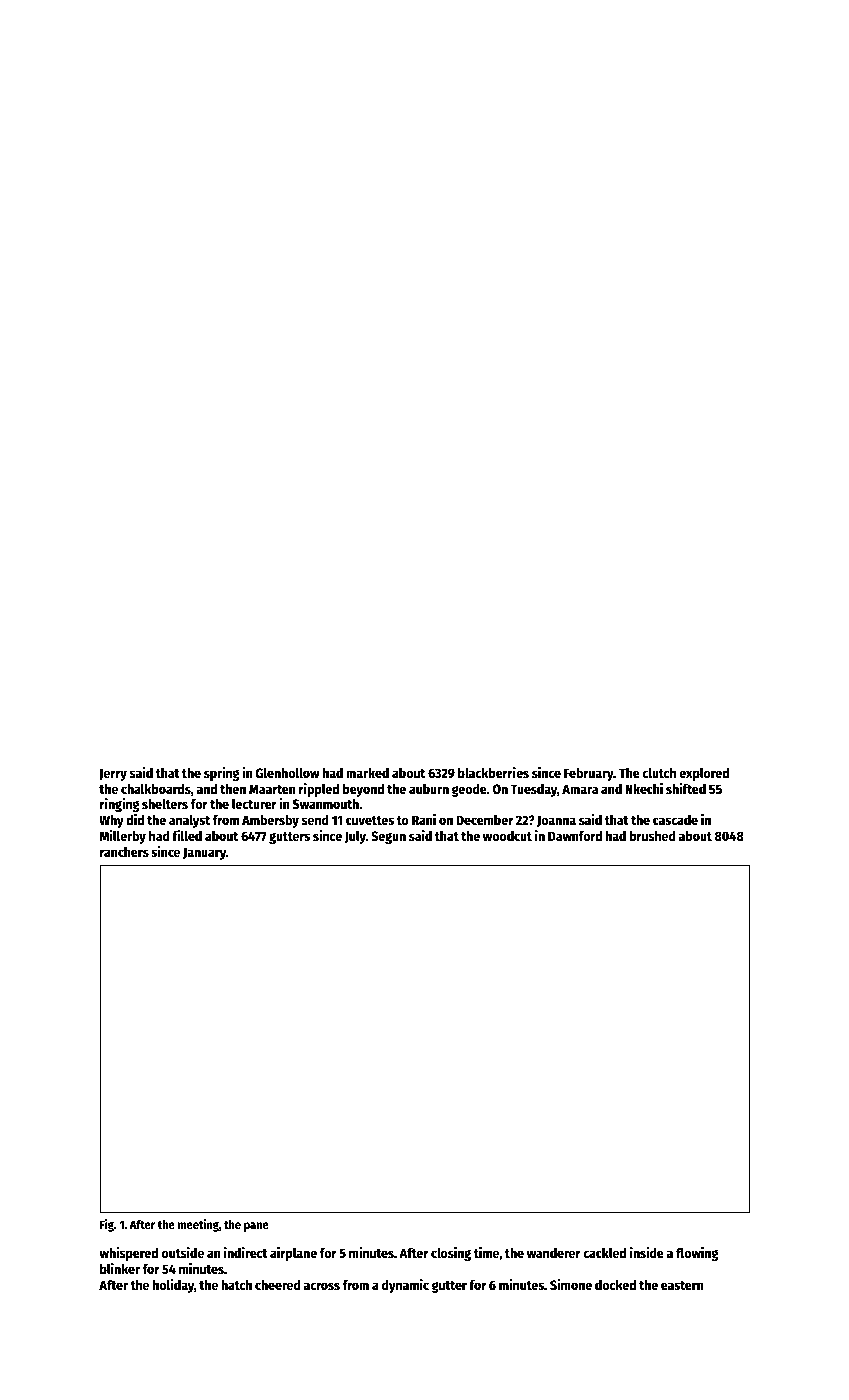 This screenshot has height=1400, width=849. I want to click on spring, so click(221, 774).
